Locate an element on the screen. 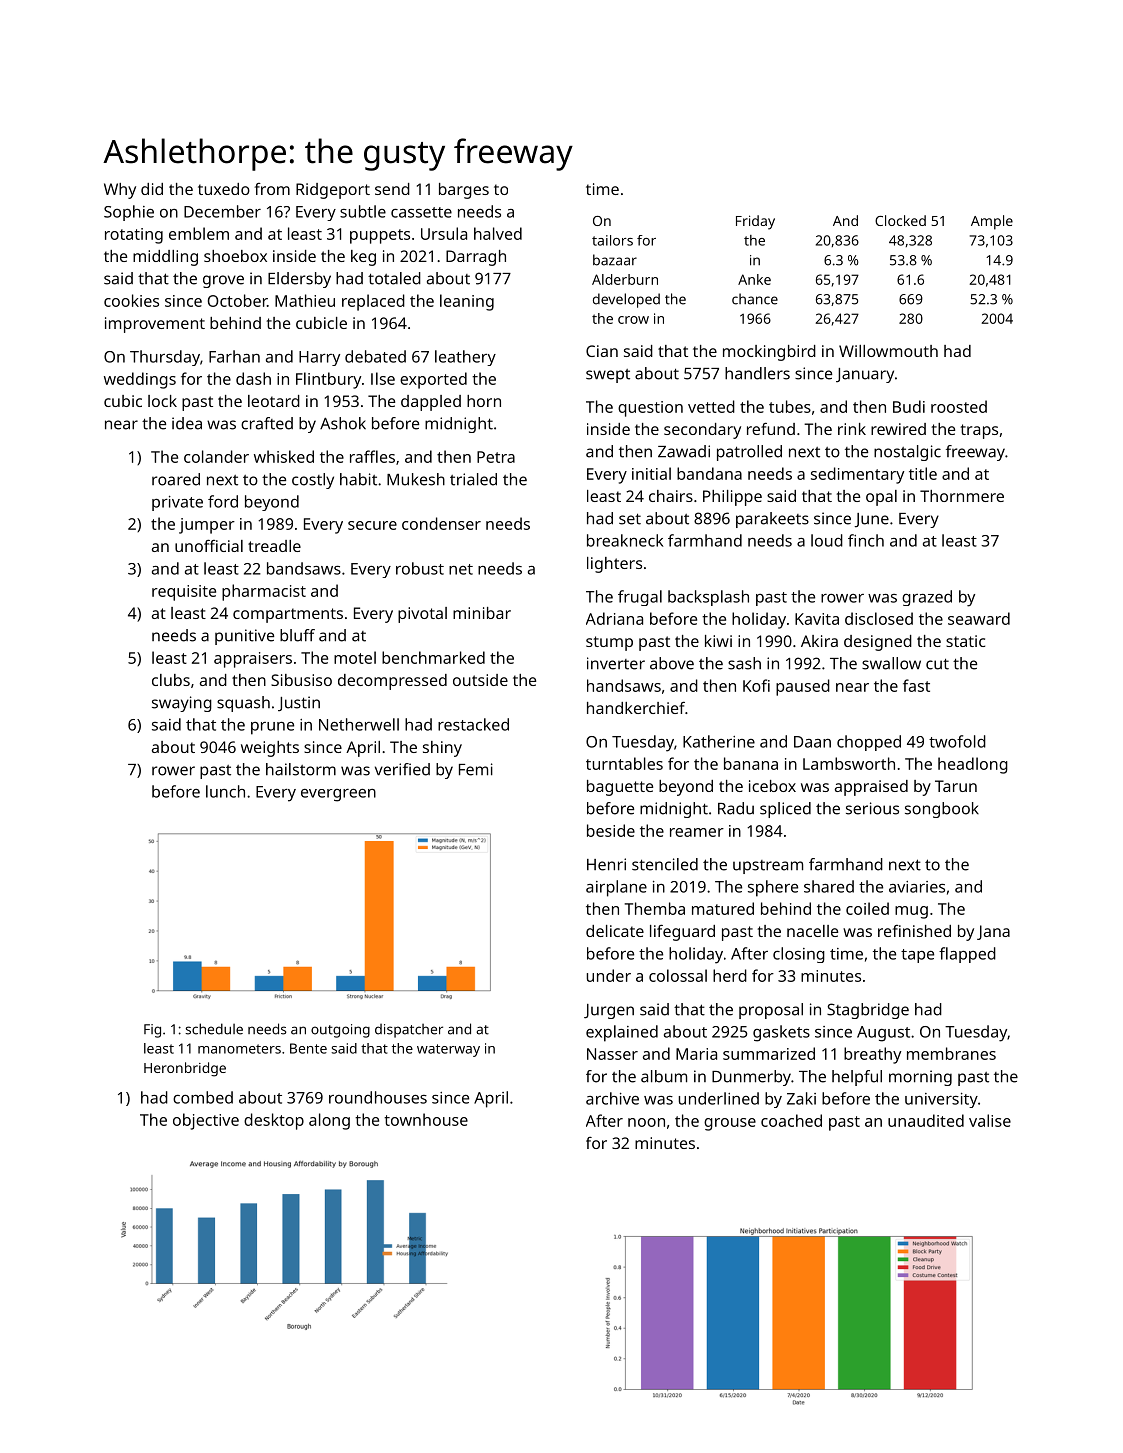 The width and height of the screenshot is (1123, 1453). Ilse is located at coordinates (383, 378).
